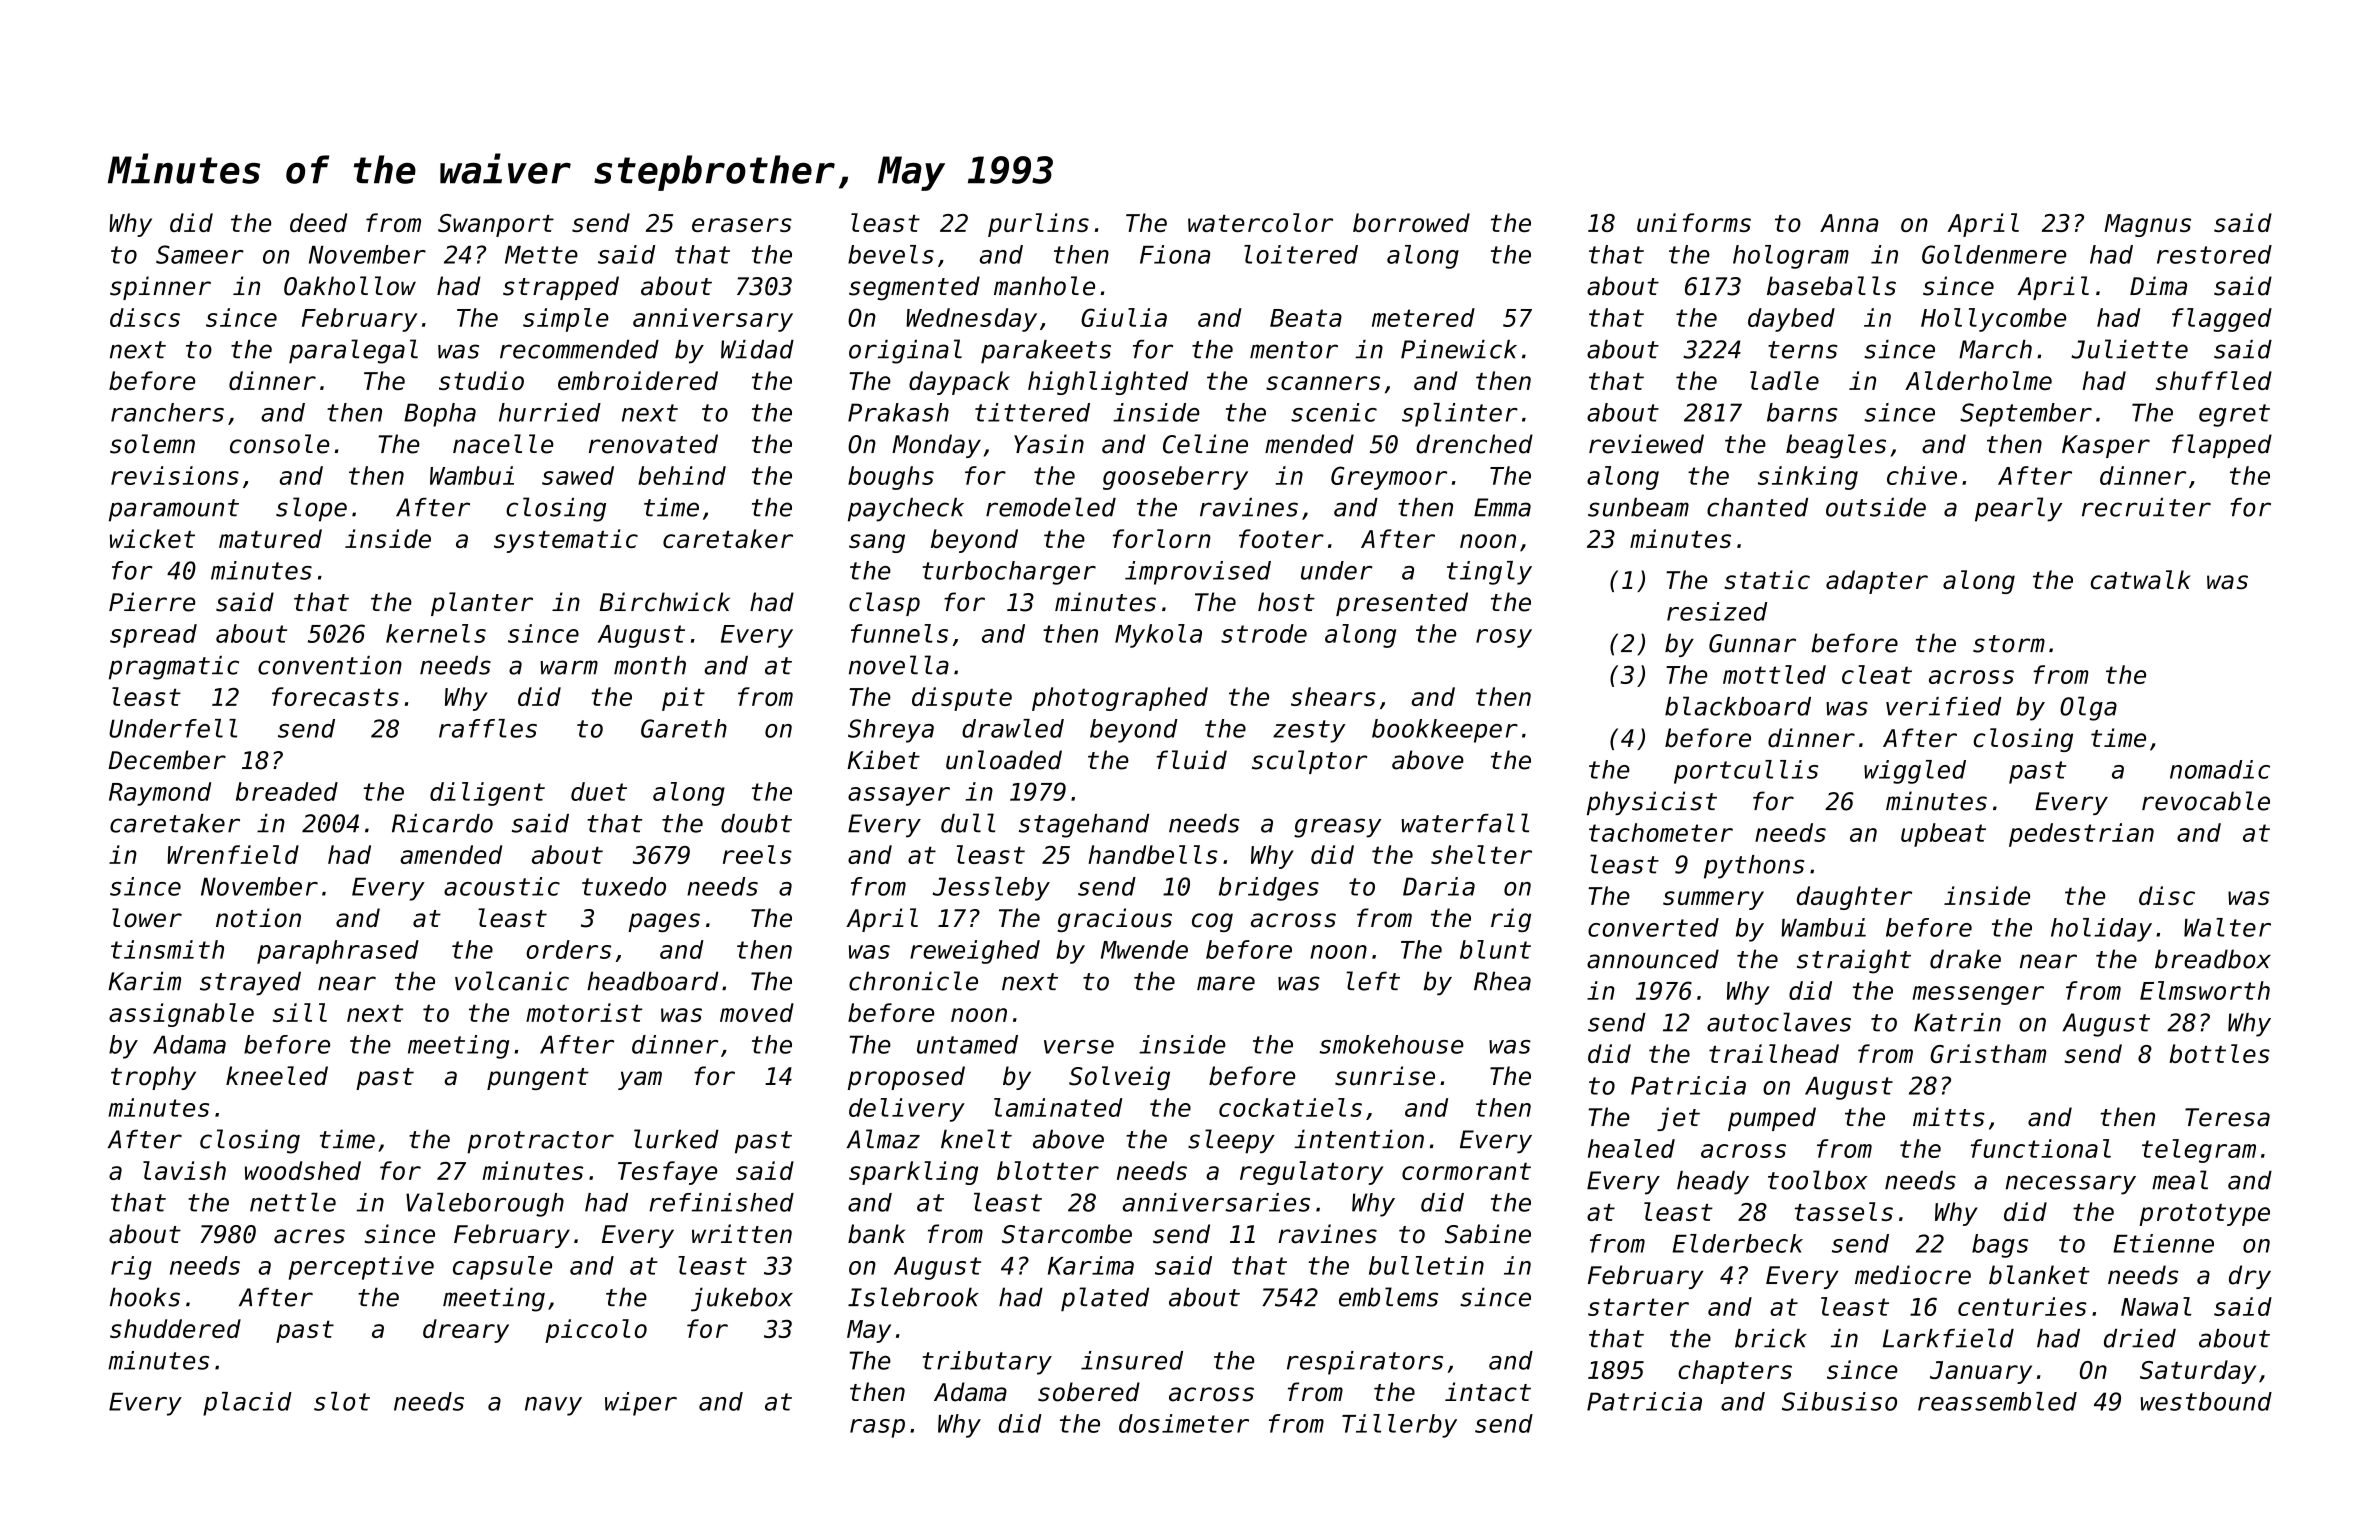 The image size is (2380, 1540). What do you see at coordinates (561, 288) in the page?
I see `strapped` at bounding box center [561, 288].
